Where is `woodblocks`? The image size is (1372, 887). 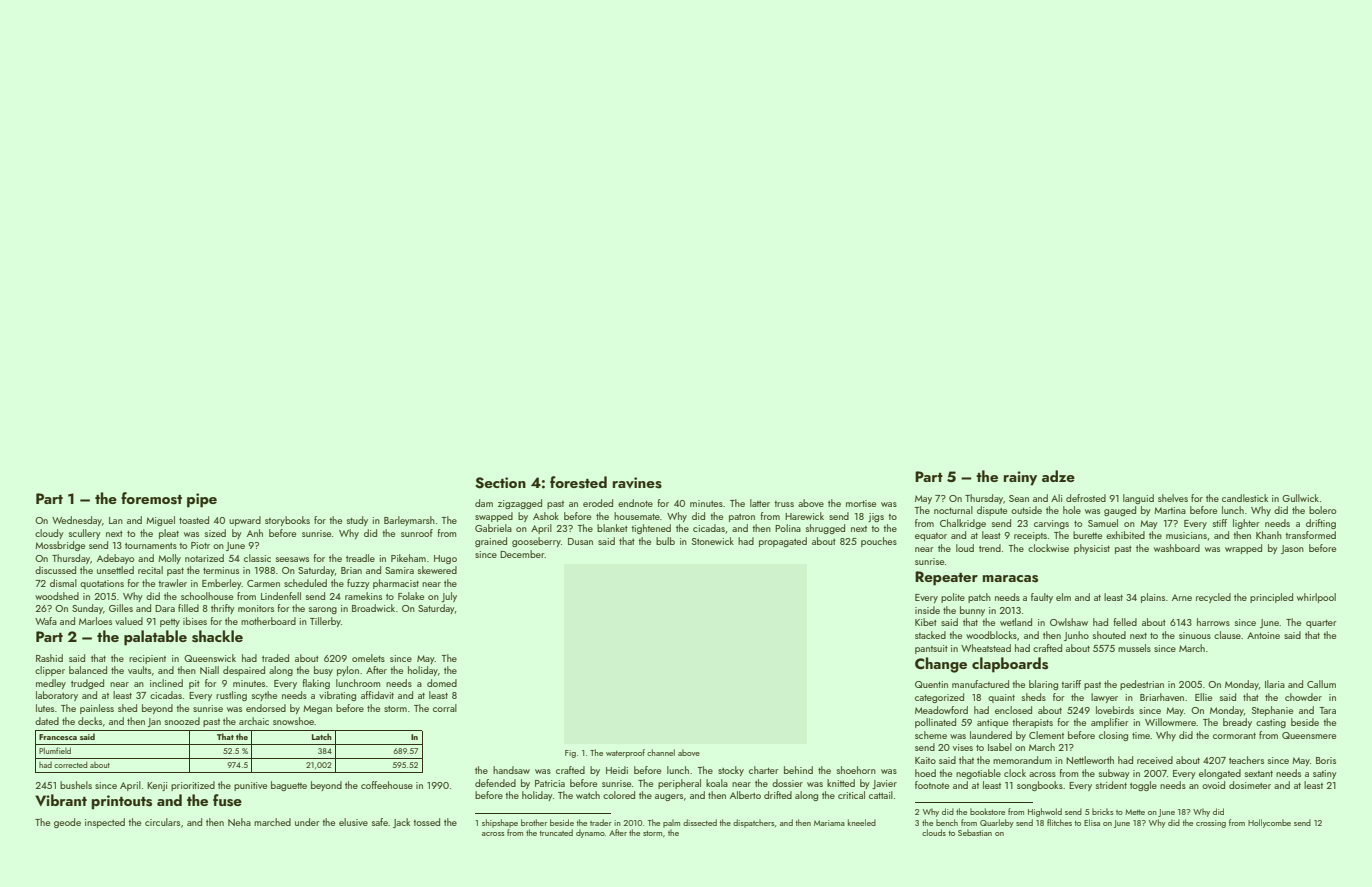
woodblocks is located at coordinates (991, 635).
